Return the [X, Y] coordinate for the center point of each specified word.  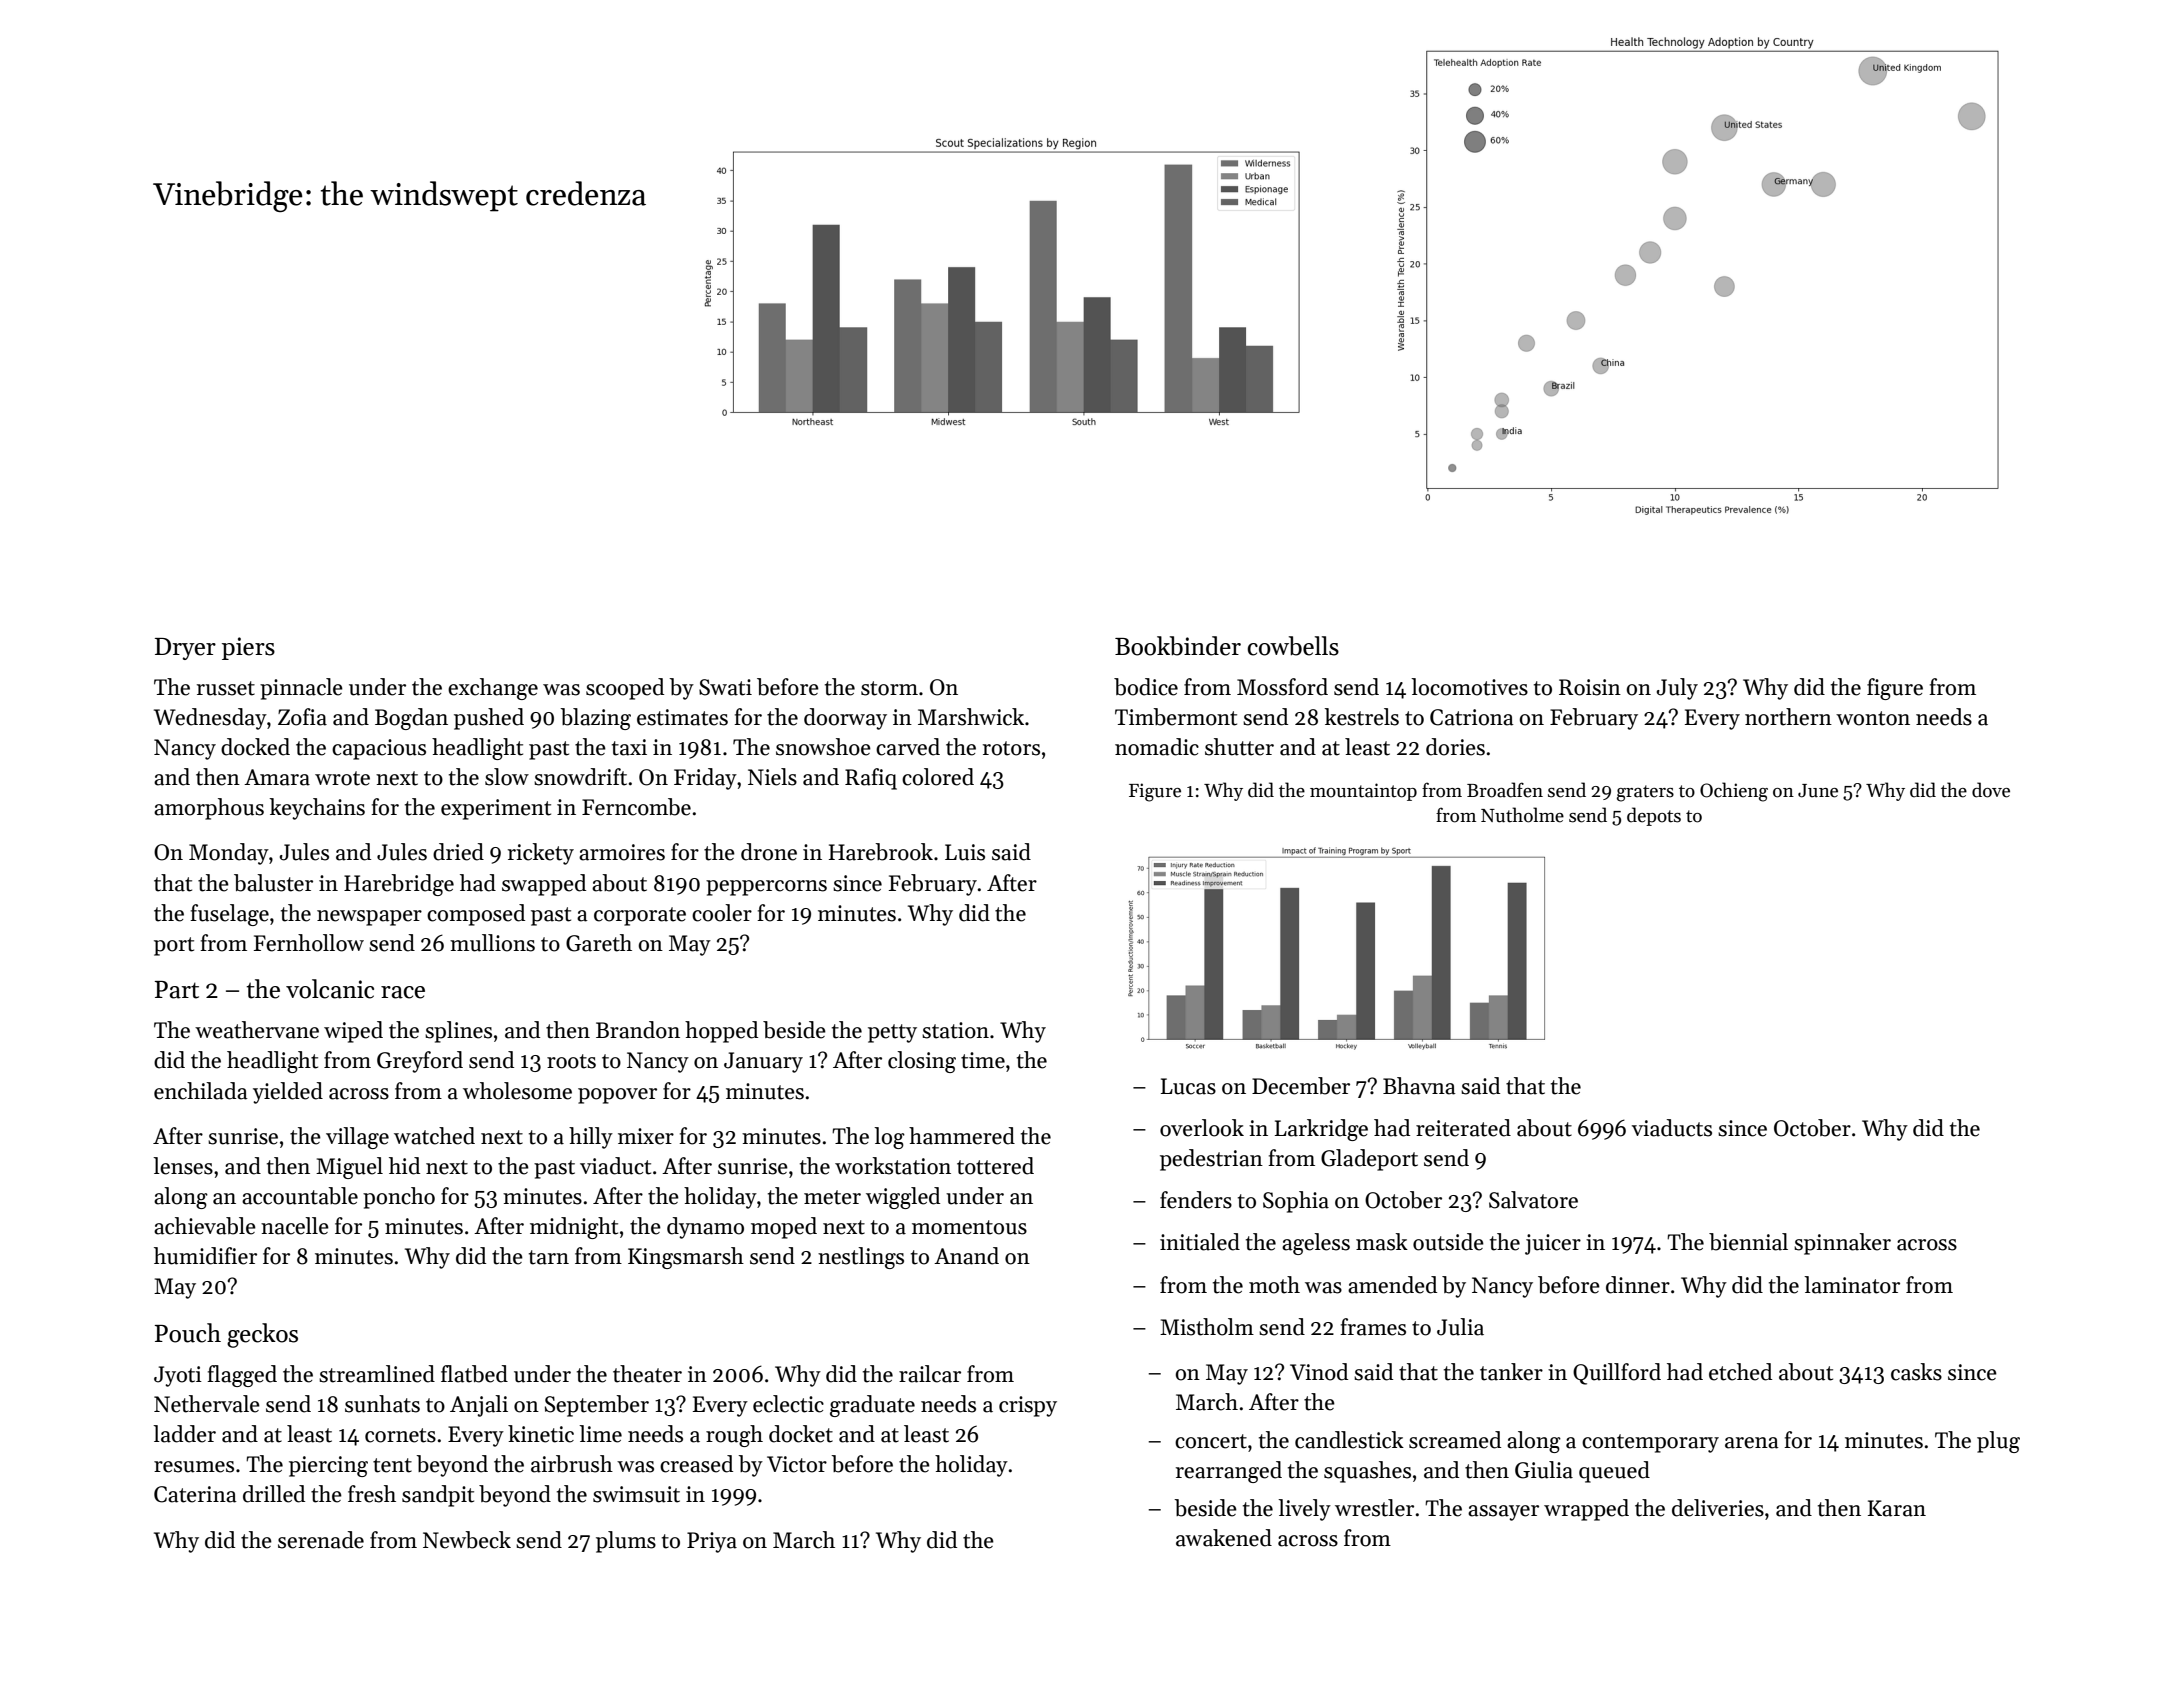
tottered [995, 1166]
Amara [277, 777]
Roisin [1590, 687]
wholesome [517, 1091]
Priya [712, 1542]
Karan [1897, 1508]
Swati [725, 687]
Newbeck [467, 1540]
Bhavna [1419, 1086]
